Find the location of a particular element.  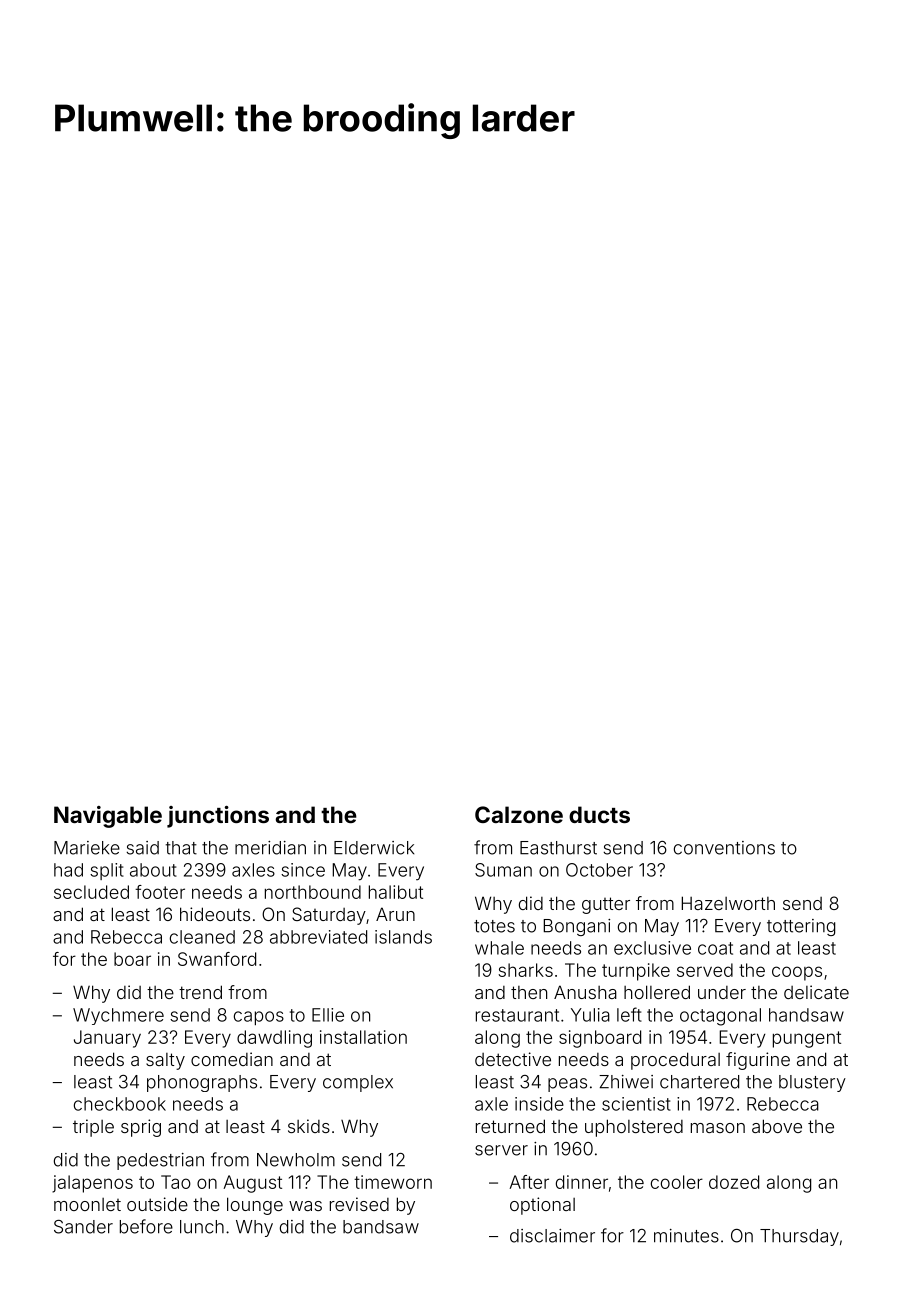

bandsaw is located at coordinates (381, 1227).
